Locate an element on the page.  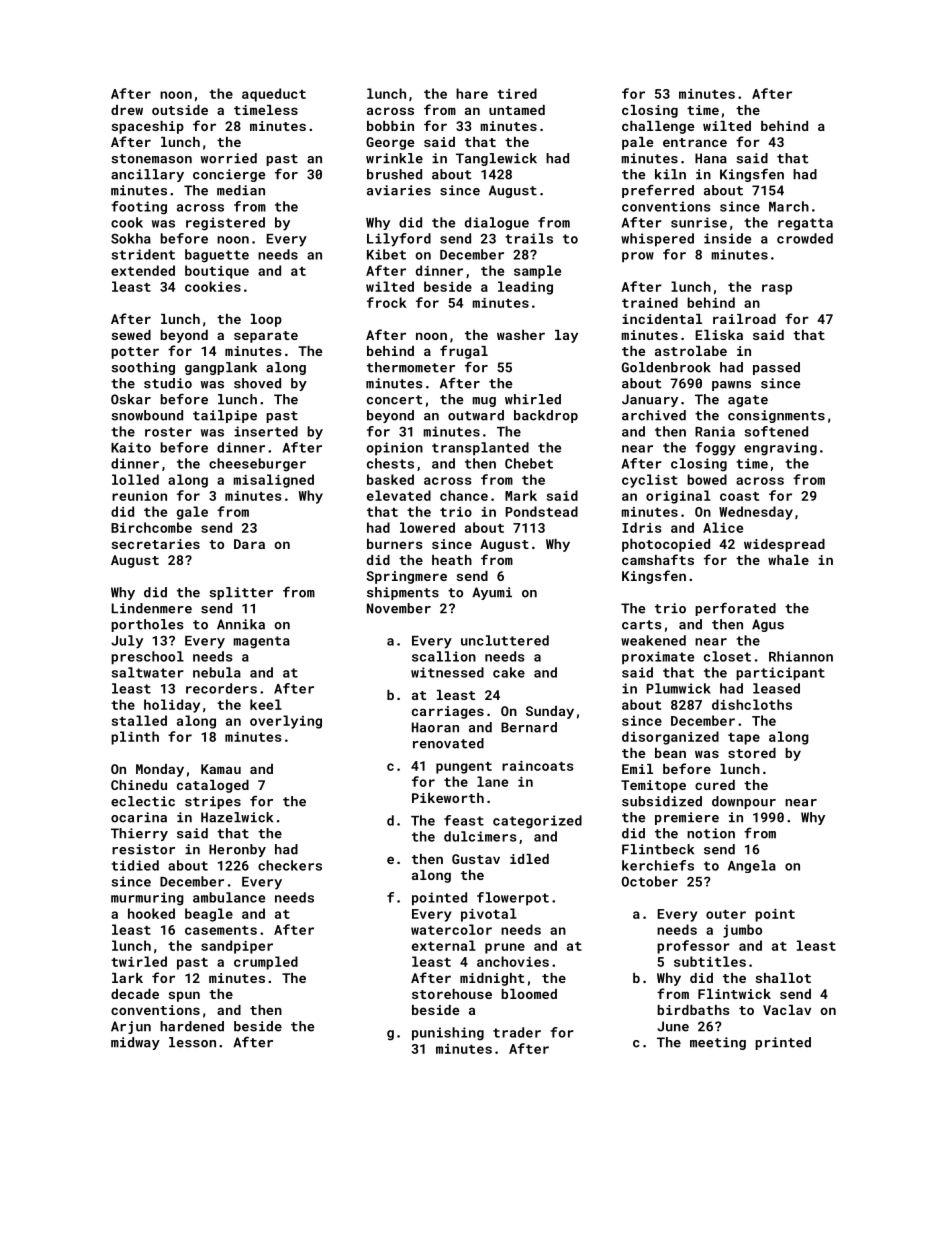
concierge is located at coordinates (229, 175).
